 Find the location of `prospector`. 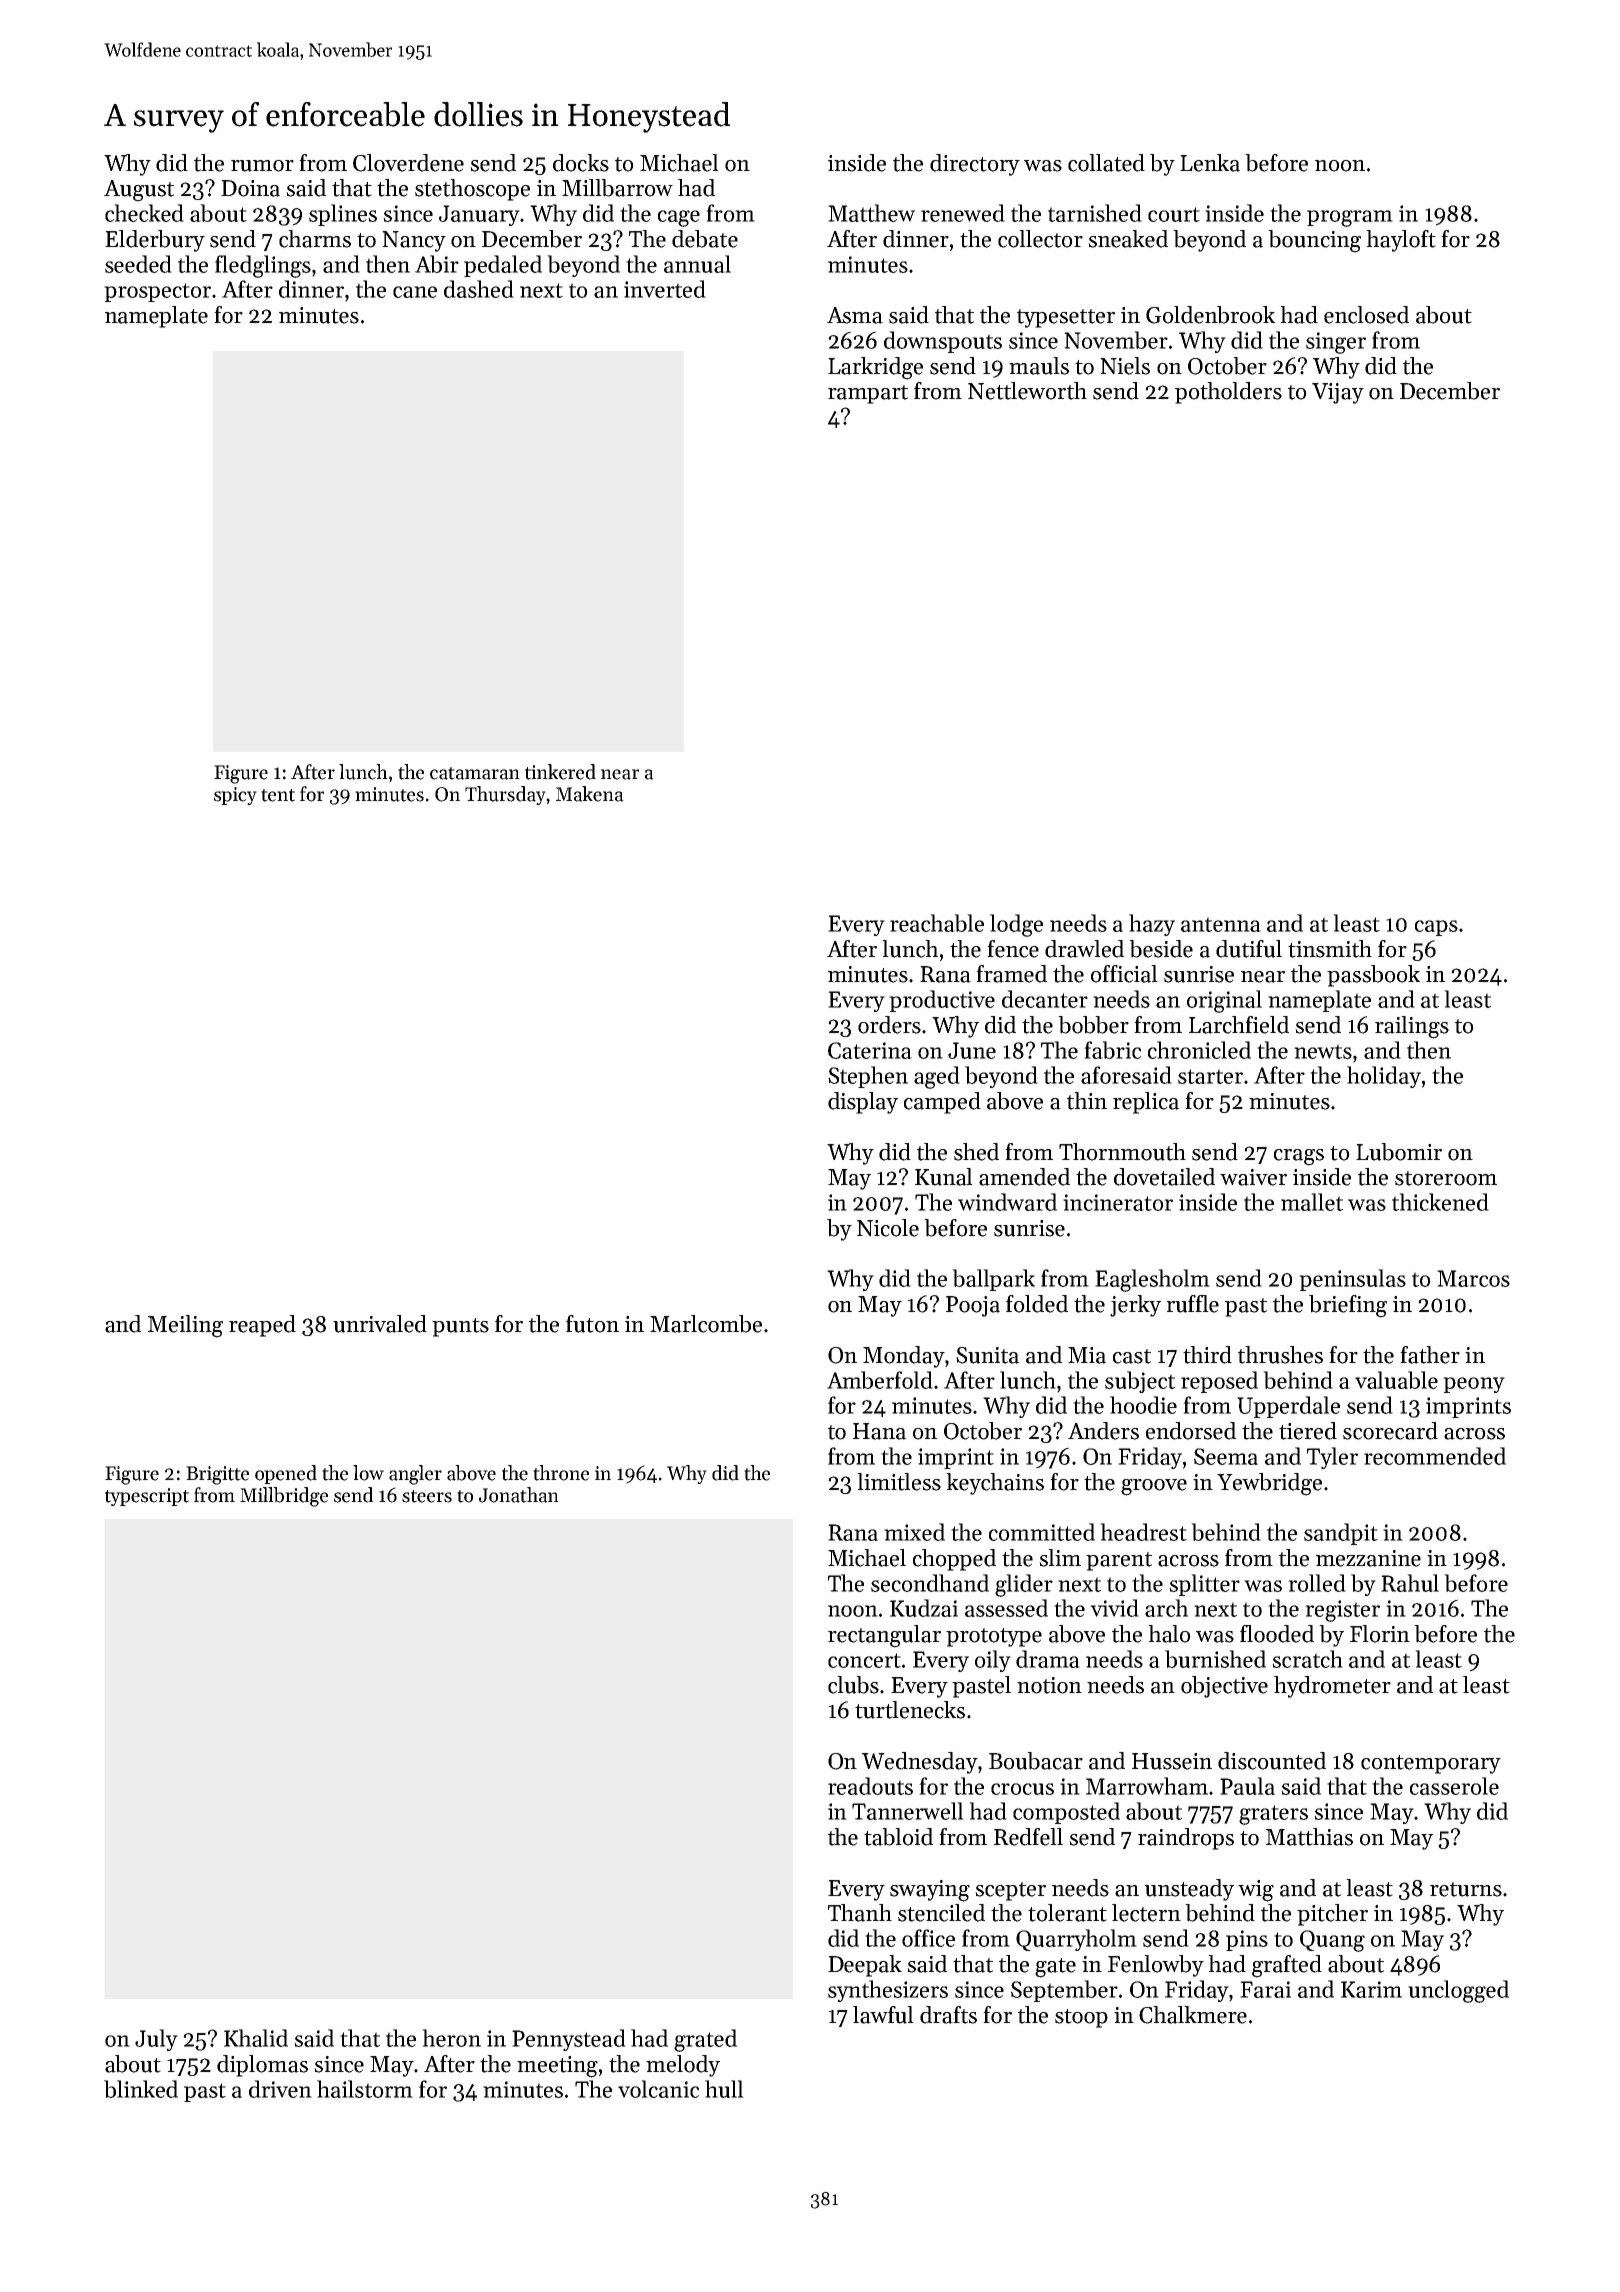

prospector is located at coordinates (157, 292).
